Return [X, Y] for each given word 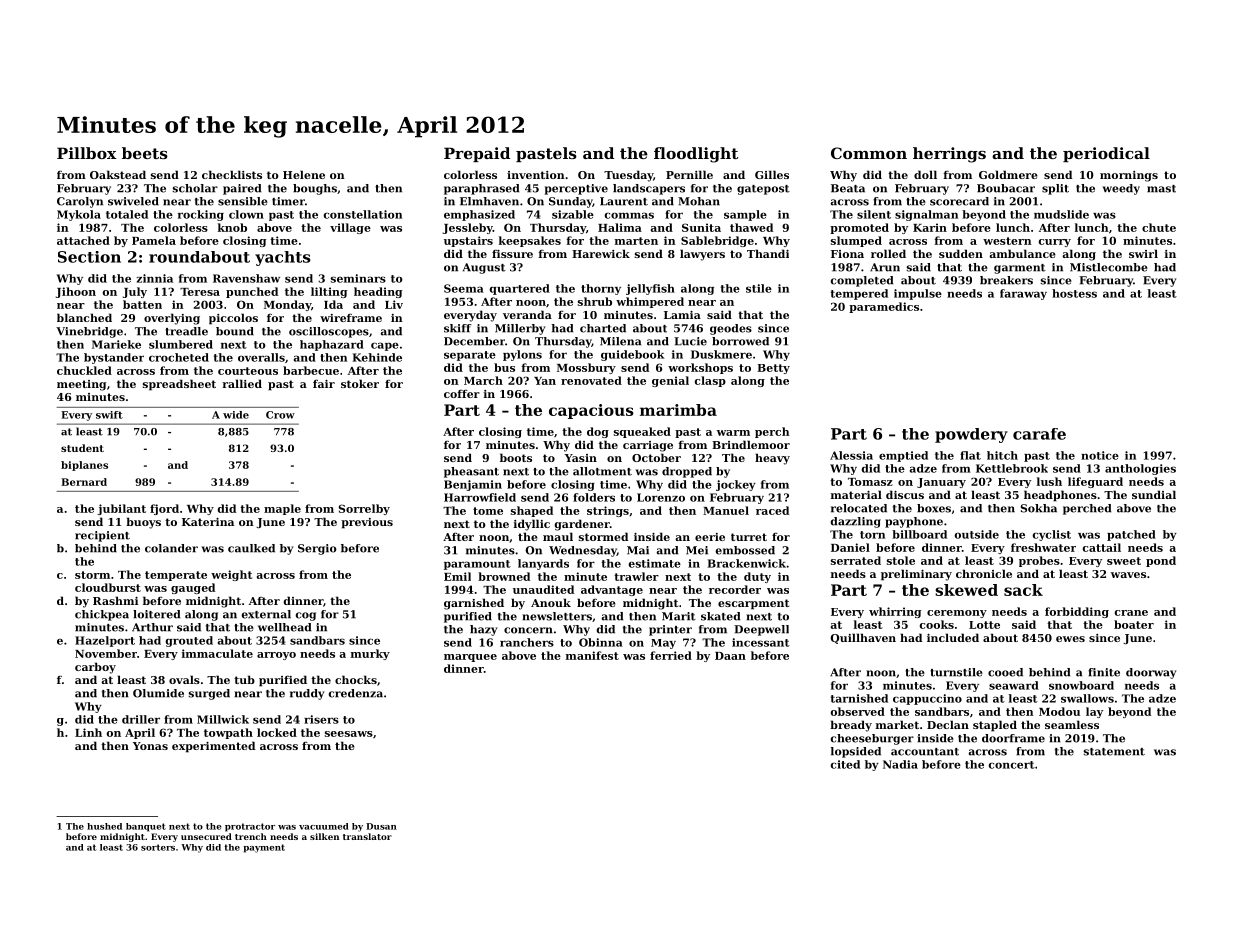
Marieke [116, 344]
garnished [474, 604]
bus [504, 367]
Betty [773, 369]
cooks [937, 624]
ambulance [1022, 253]
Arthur [152, 627]
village [350, 228]
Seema [464, 288]
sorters [158, 847]
